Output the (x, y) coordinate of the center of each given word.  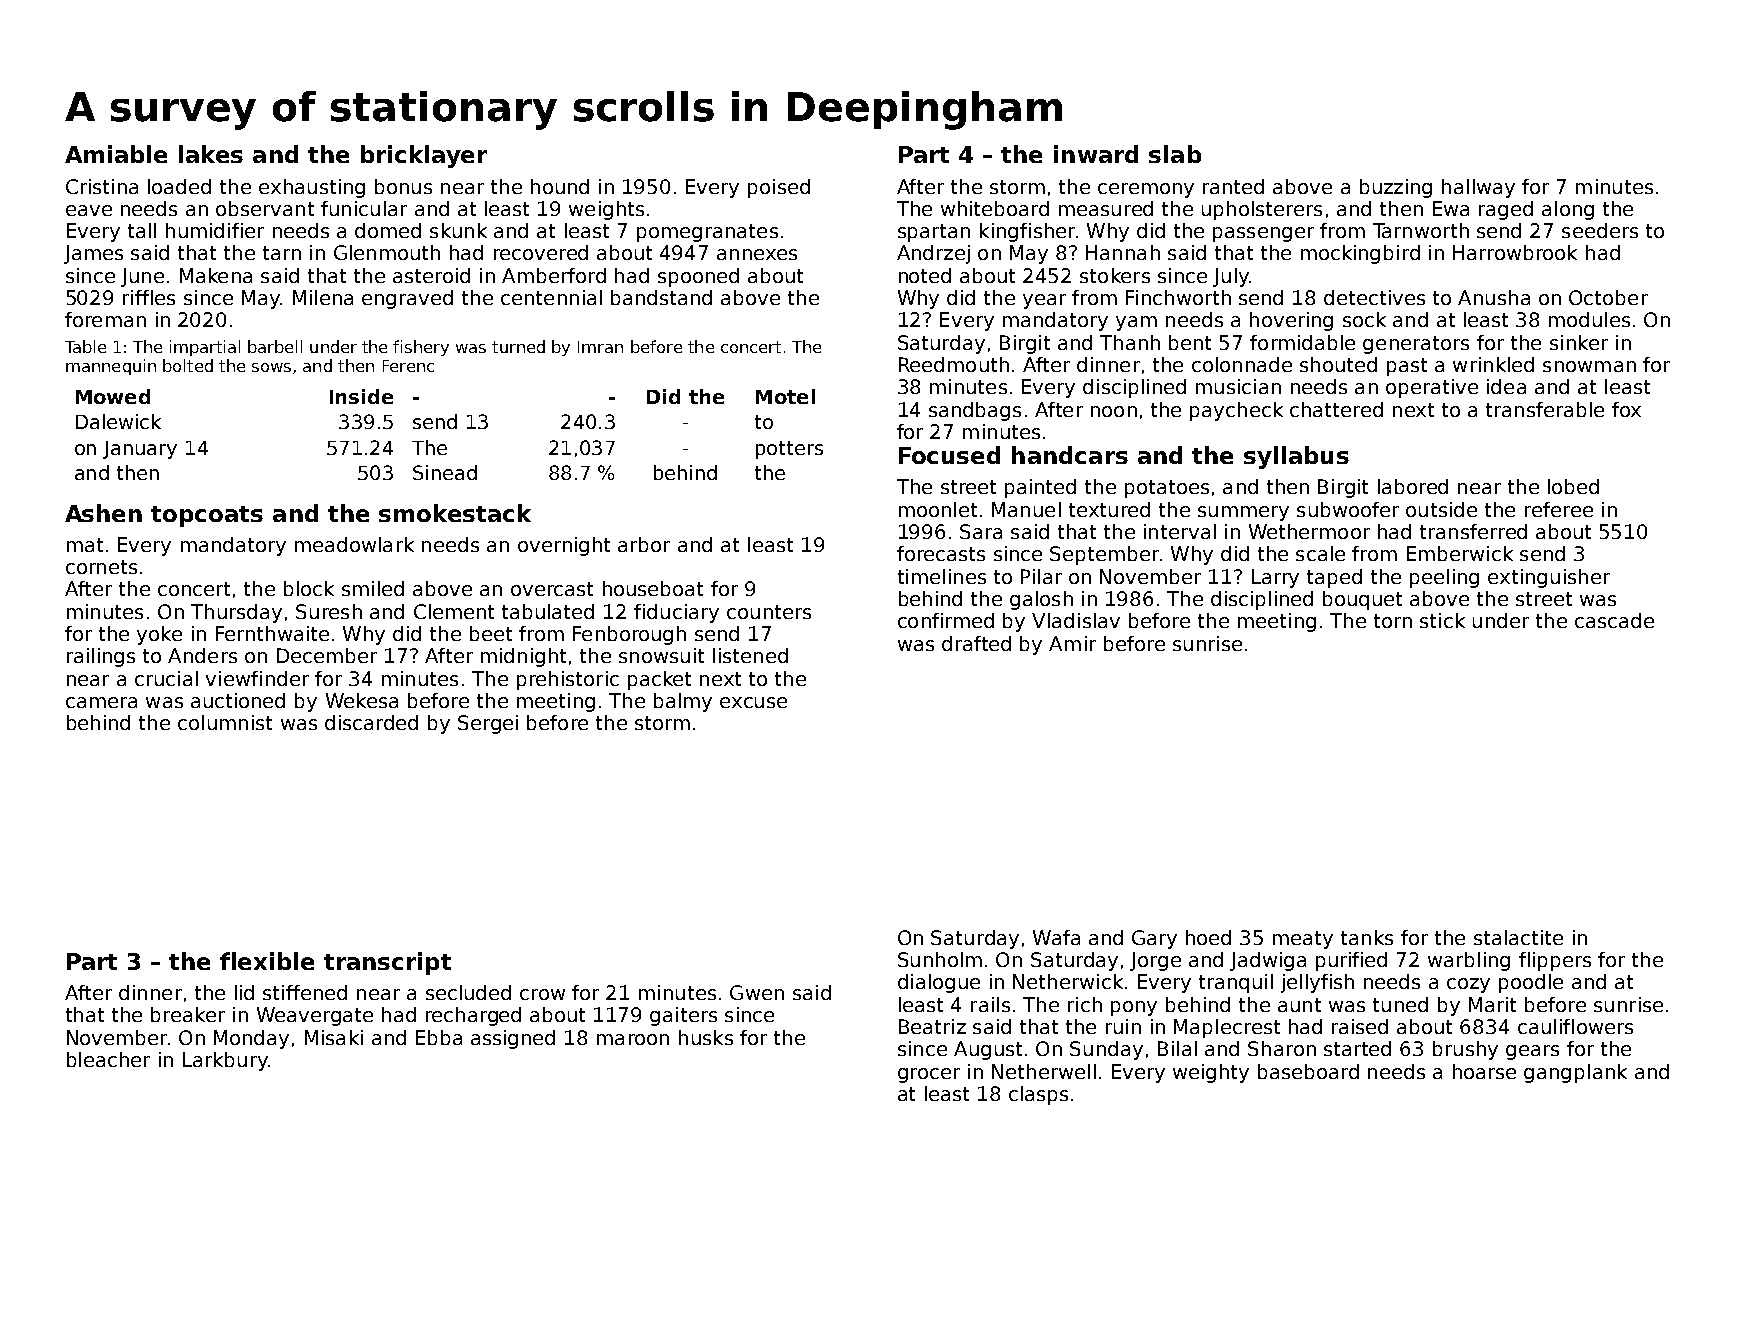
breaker (188, 1014)
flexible (267, 961)
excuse (753, 702)
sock (1364, 319)
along (1568, 210)
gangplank (1575, 1073)
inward (1096, 154)
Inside (361, 396)
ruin (1123, 1026)
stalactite (1518, 937)
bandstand (661, 297)
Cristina (102, 186)
